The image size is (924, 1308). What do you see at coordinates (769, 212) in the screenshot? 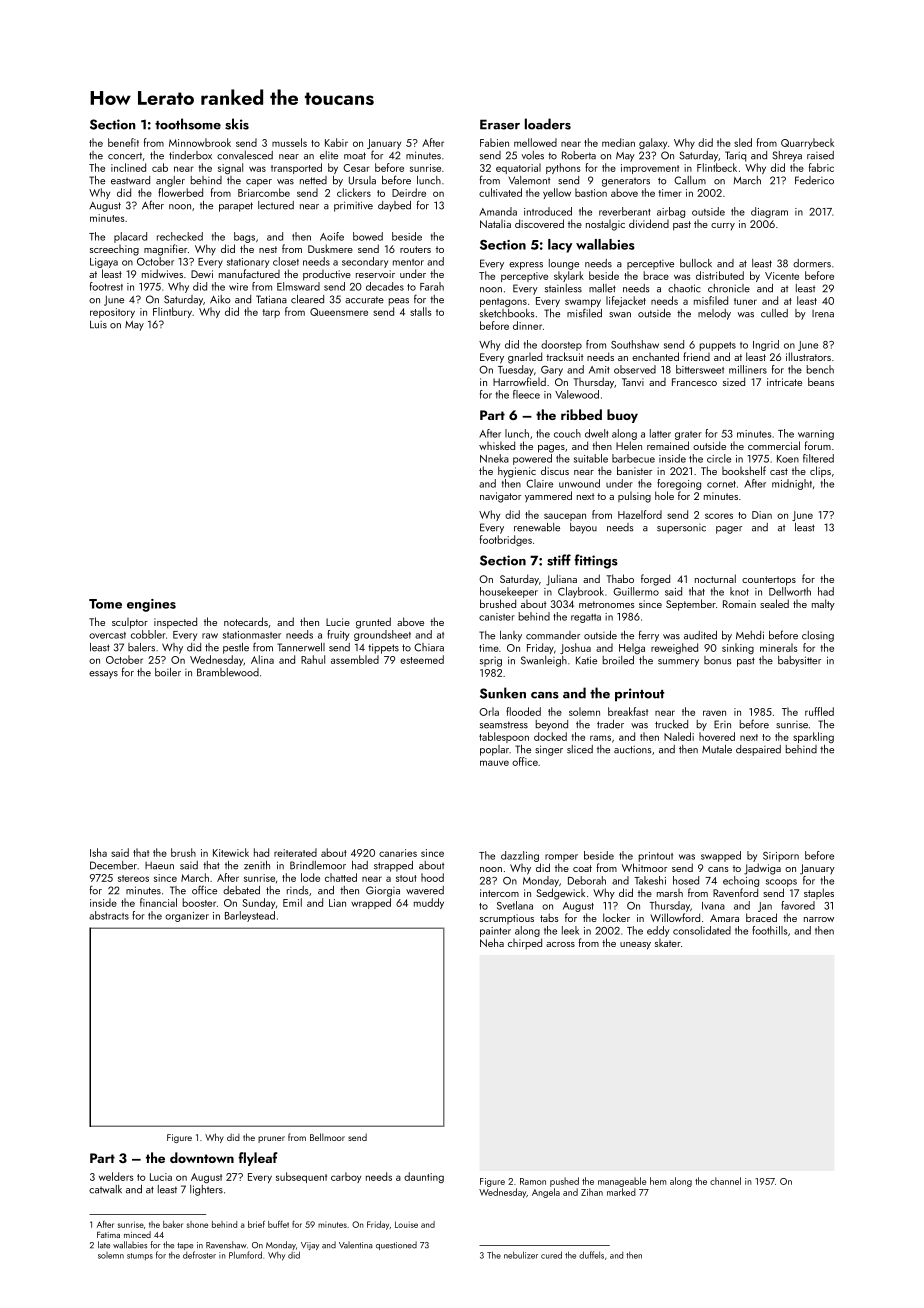
I see `diagram` at bounding box center [769, 212].
